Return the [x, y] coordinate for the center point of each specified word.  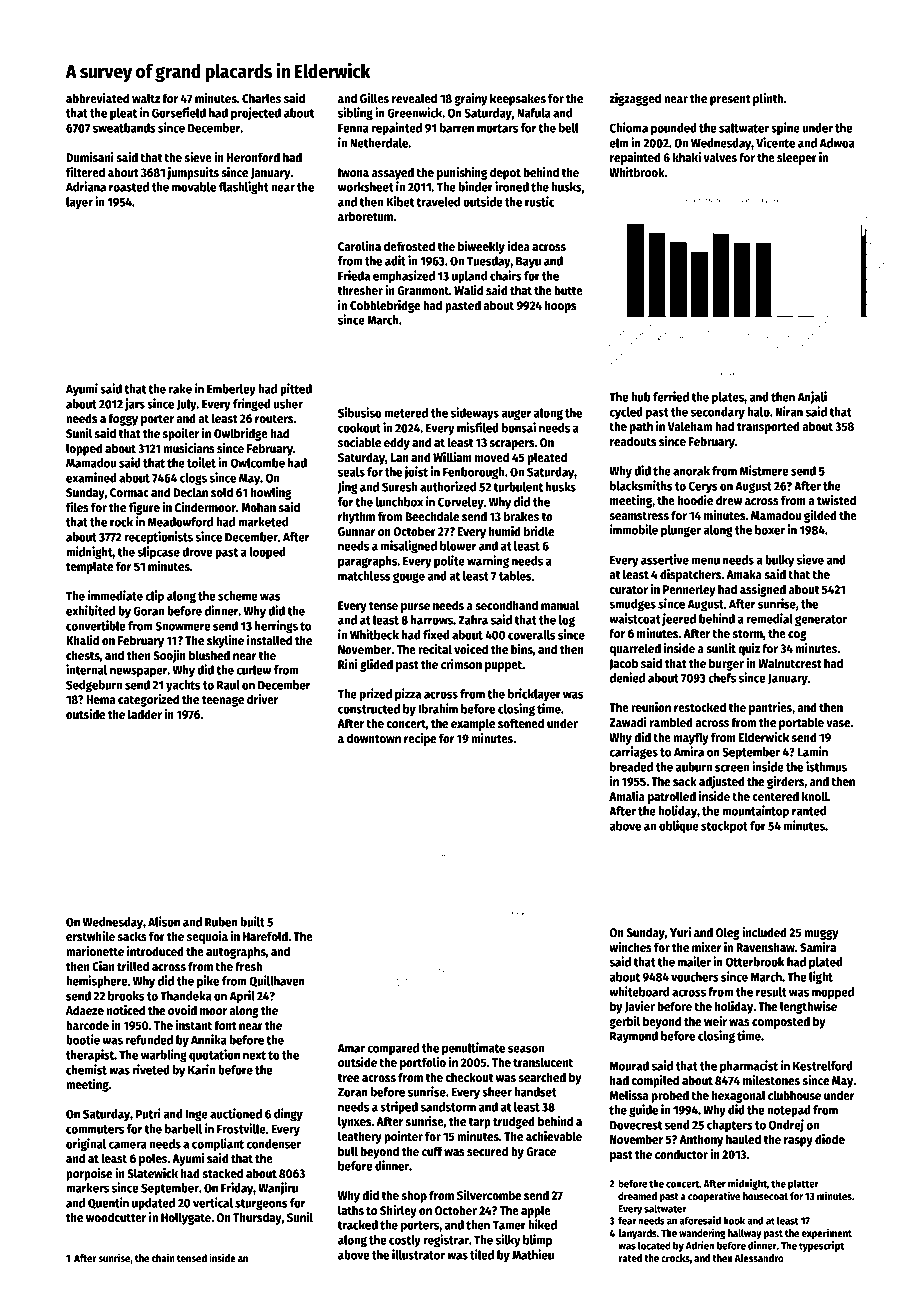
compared [393, 1049]
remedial [769, 618]
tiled [482, 1254]
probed [670, 1096]
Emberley [231, 390]
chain [163, 1257]
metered [406, 413]
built [253, 921]
